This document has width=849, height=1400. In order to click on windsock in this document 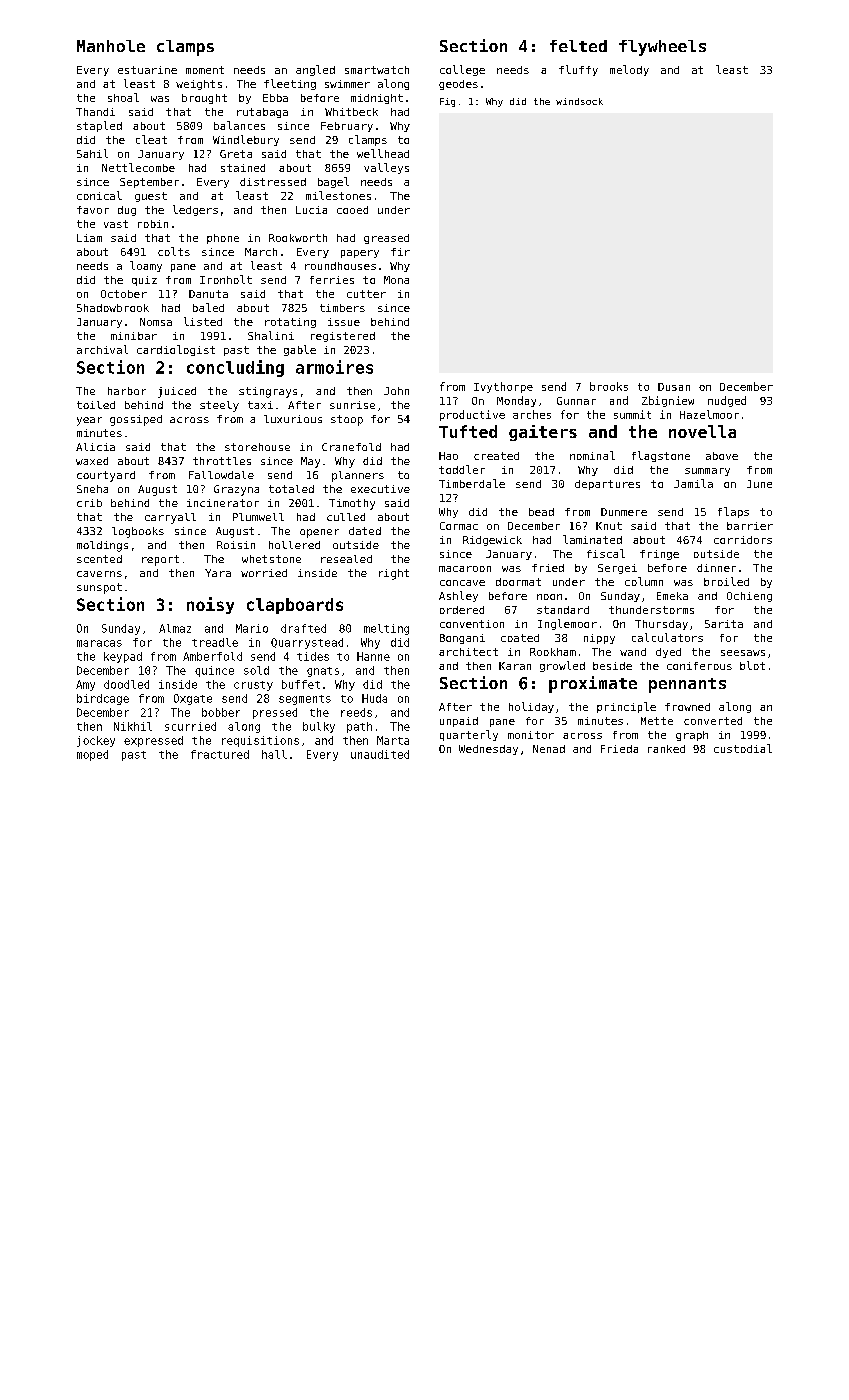, I will do `click(579, 101)`.
